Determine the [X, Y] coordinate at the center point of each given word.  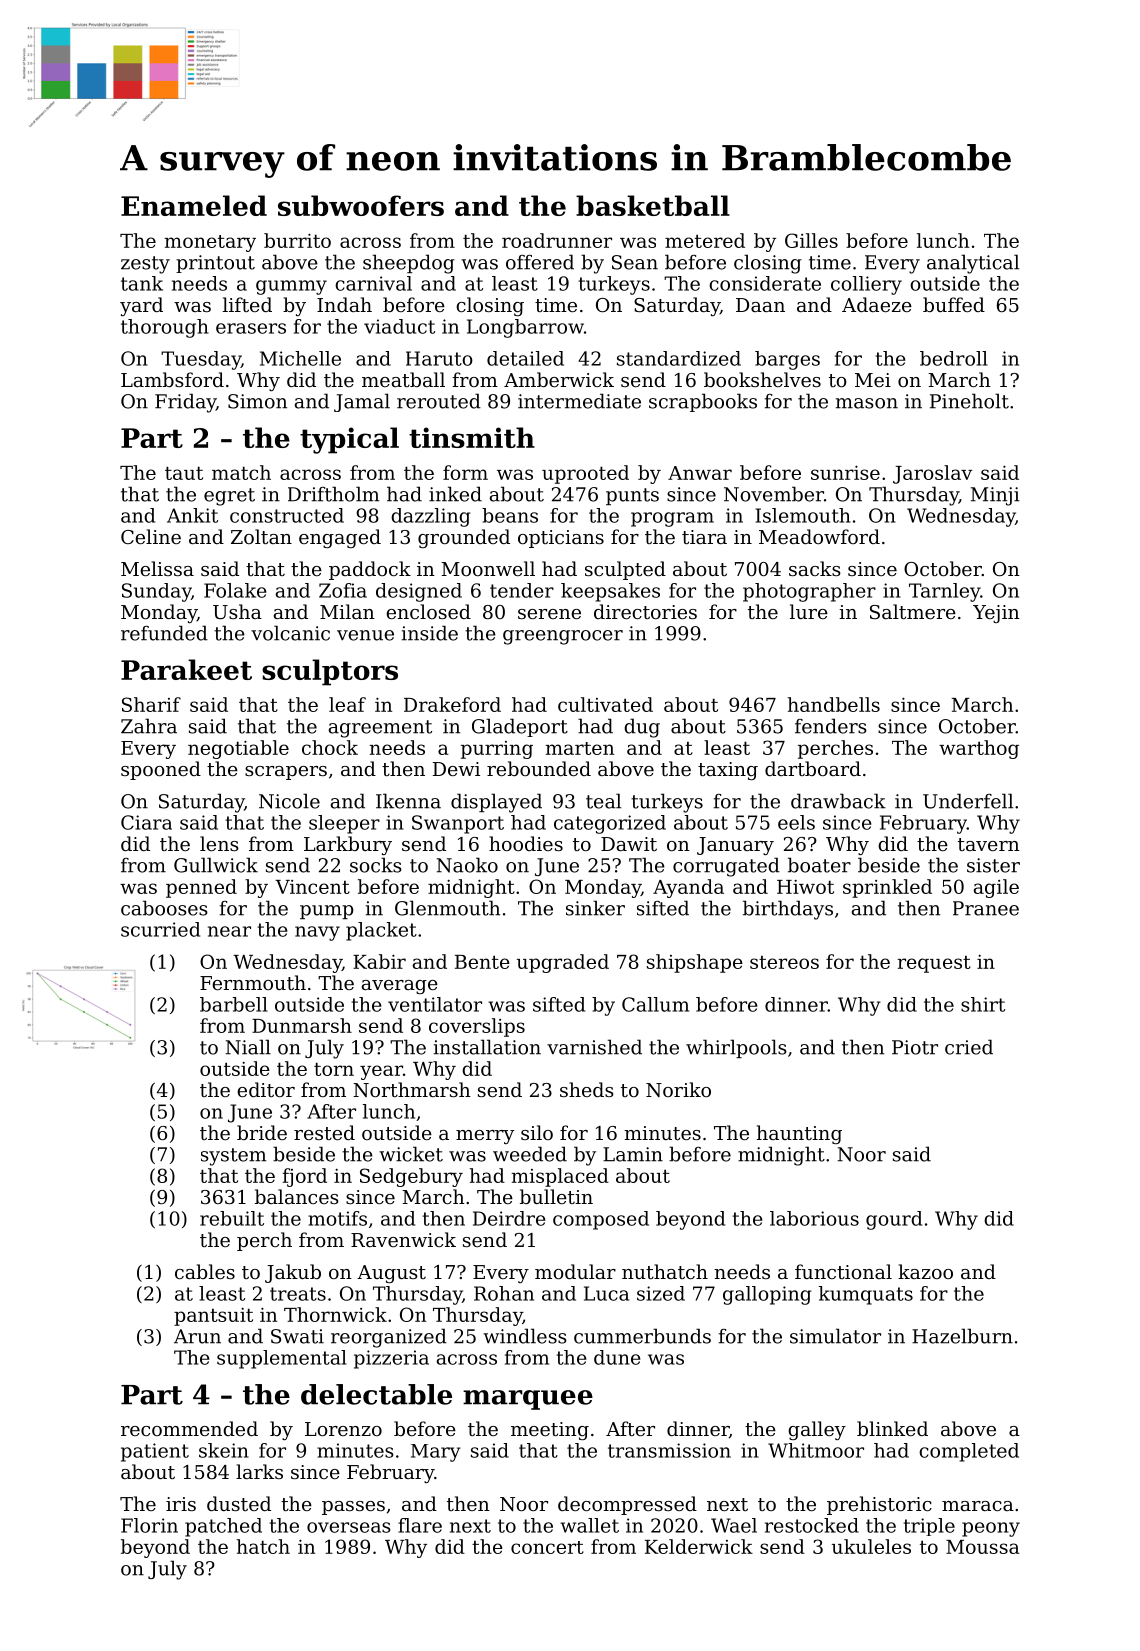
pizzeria [391, 1359]
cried [969, 1047]
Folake [235, 590]
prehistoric [879, 1505]
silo [537, 1132]
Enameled [194, 205]
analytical [973, 264]
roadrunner [557, 240]
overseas [349, 1527]
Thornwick [335, 1314]
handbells [834, 704]
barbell [234, 1004]
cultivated [605, 704]
